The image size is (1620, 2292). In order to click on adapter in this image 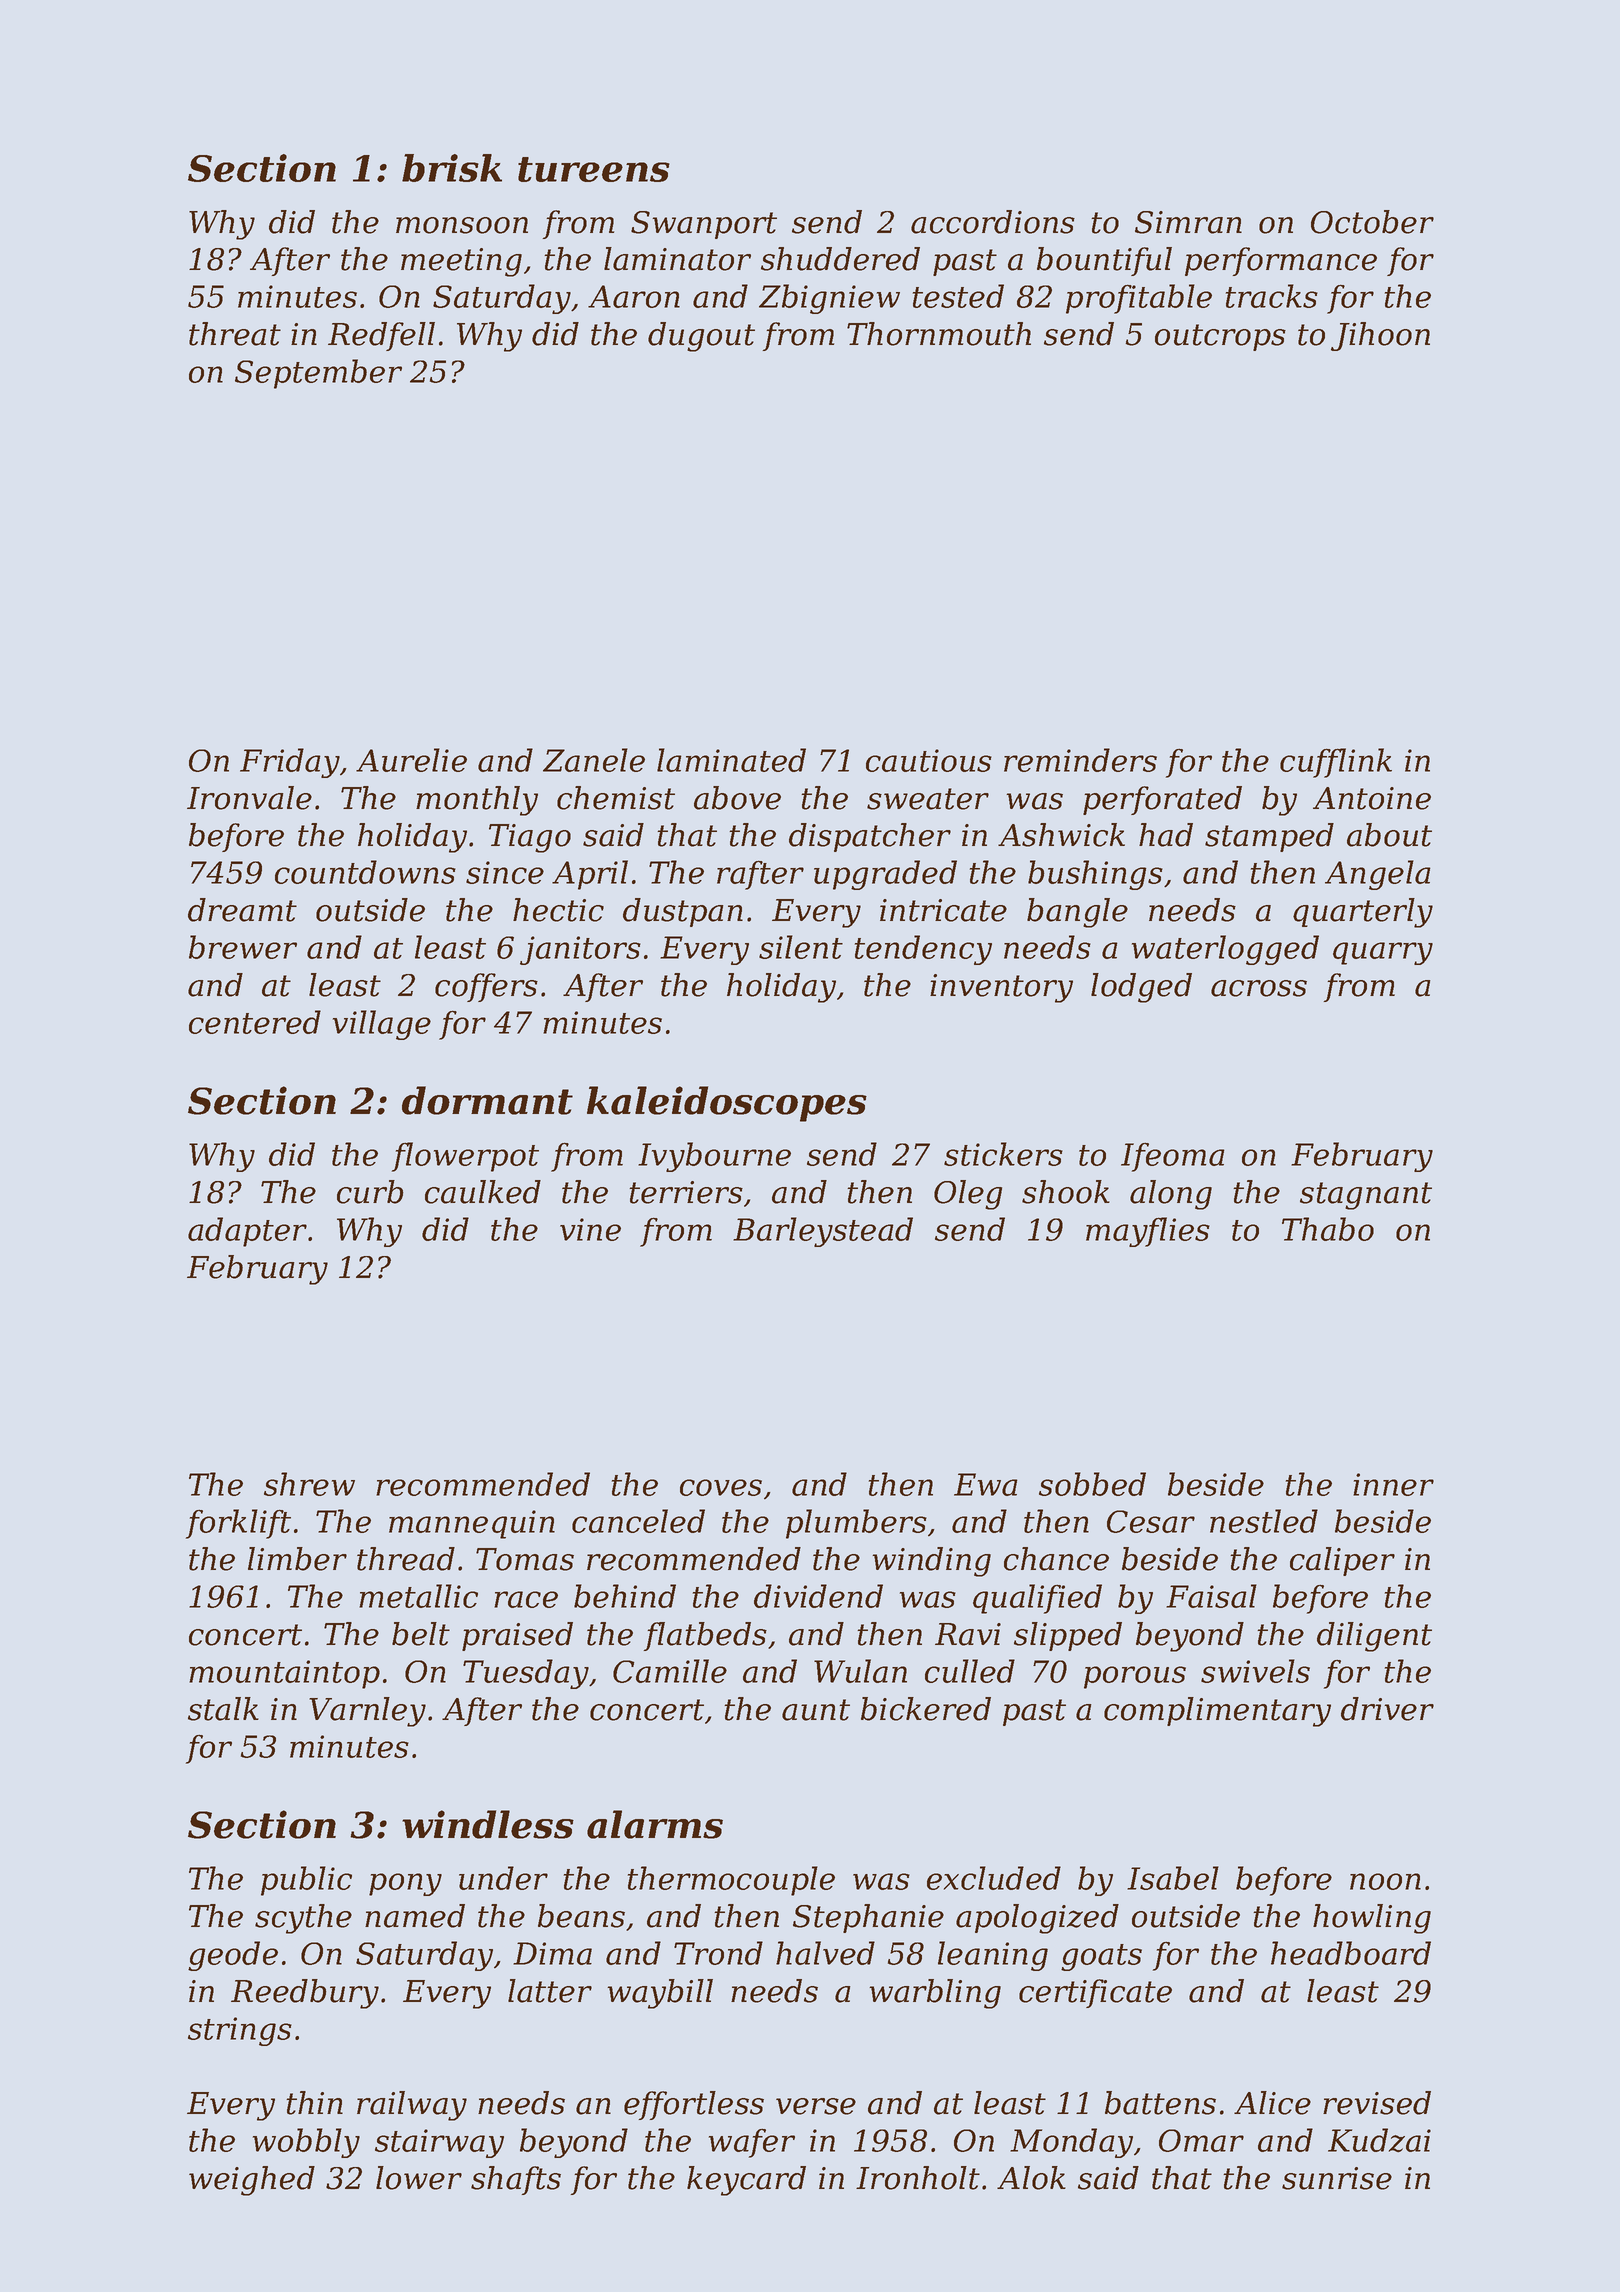, I will do `click(247, 1232)`.
